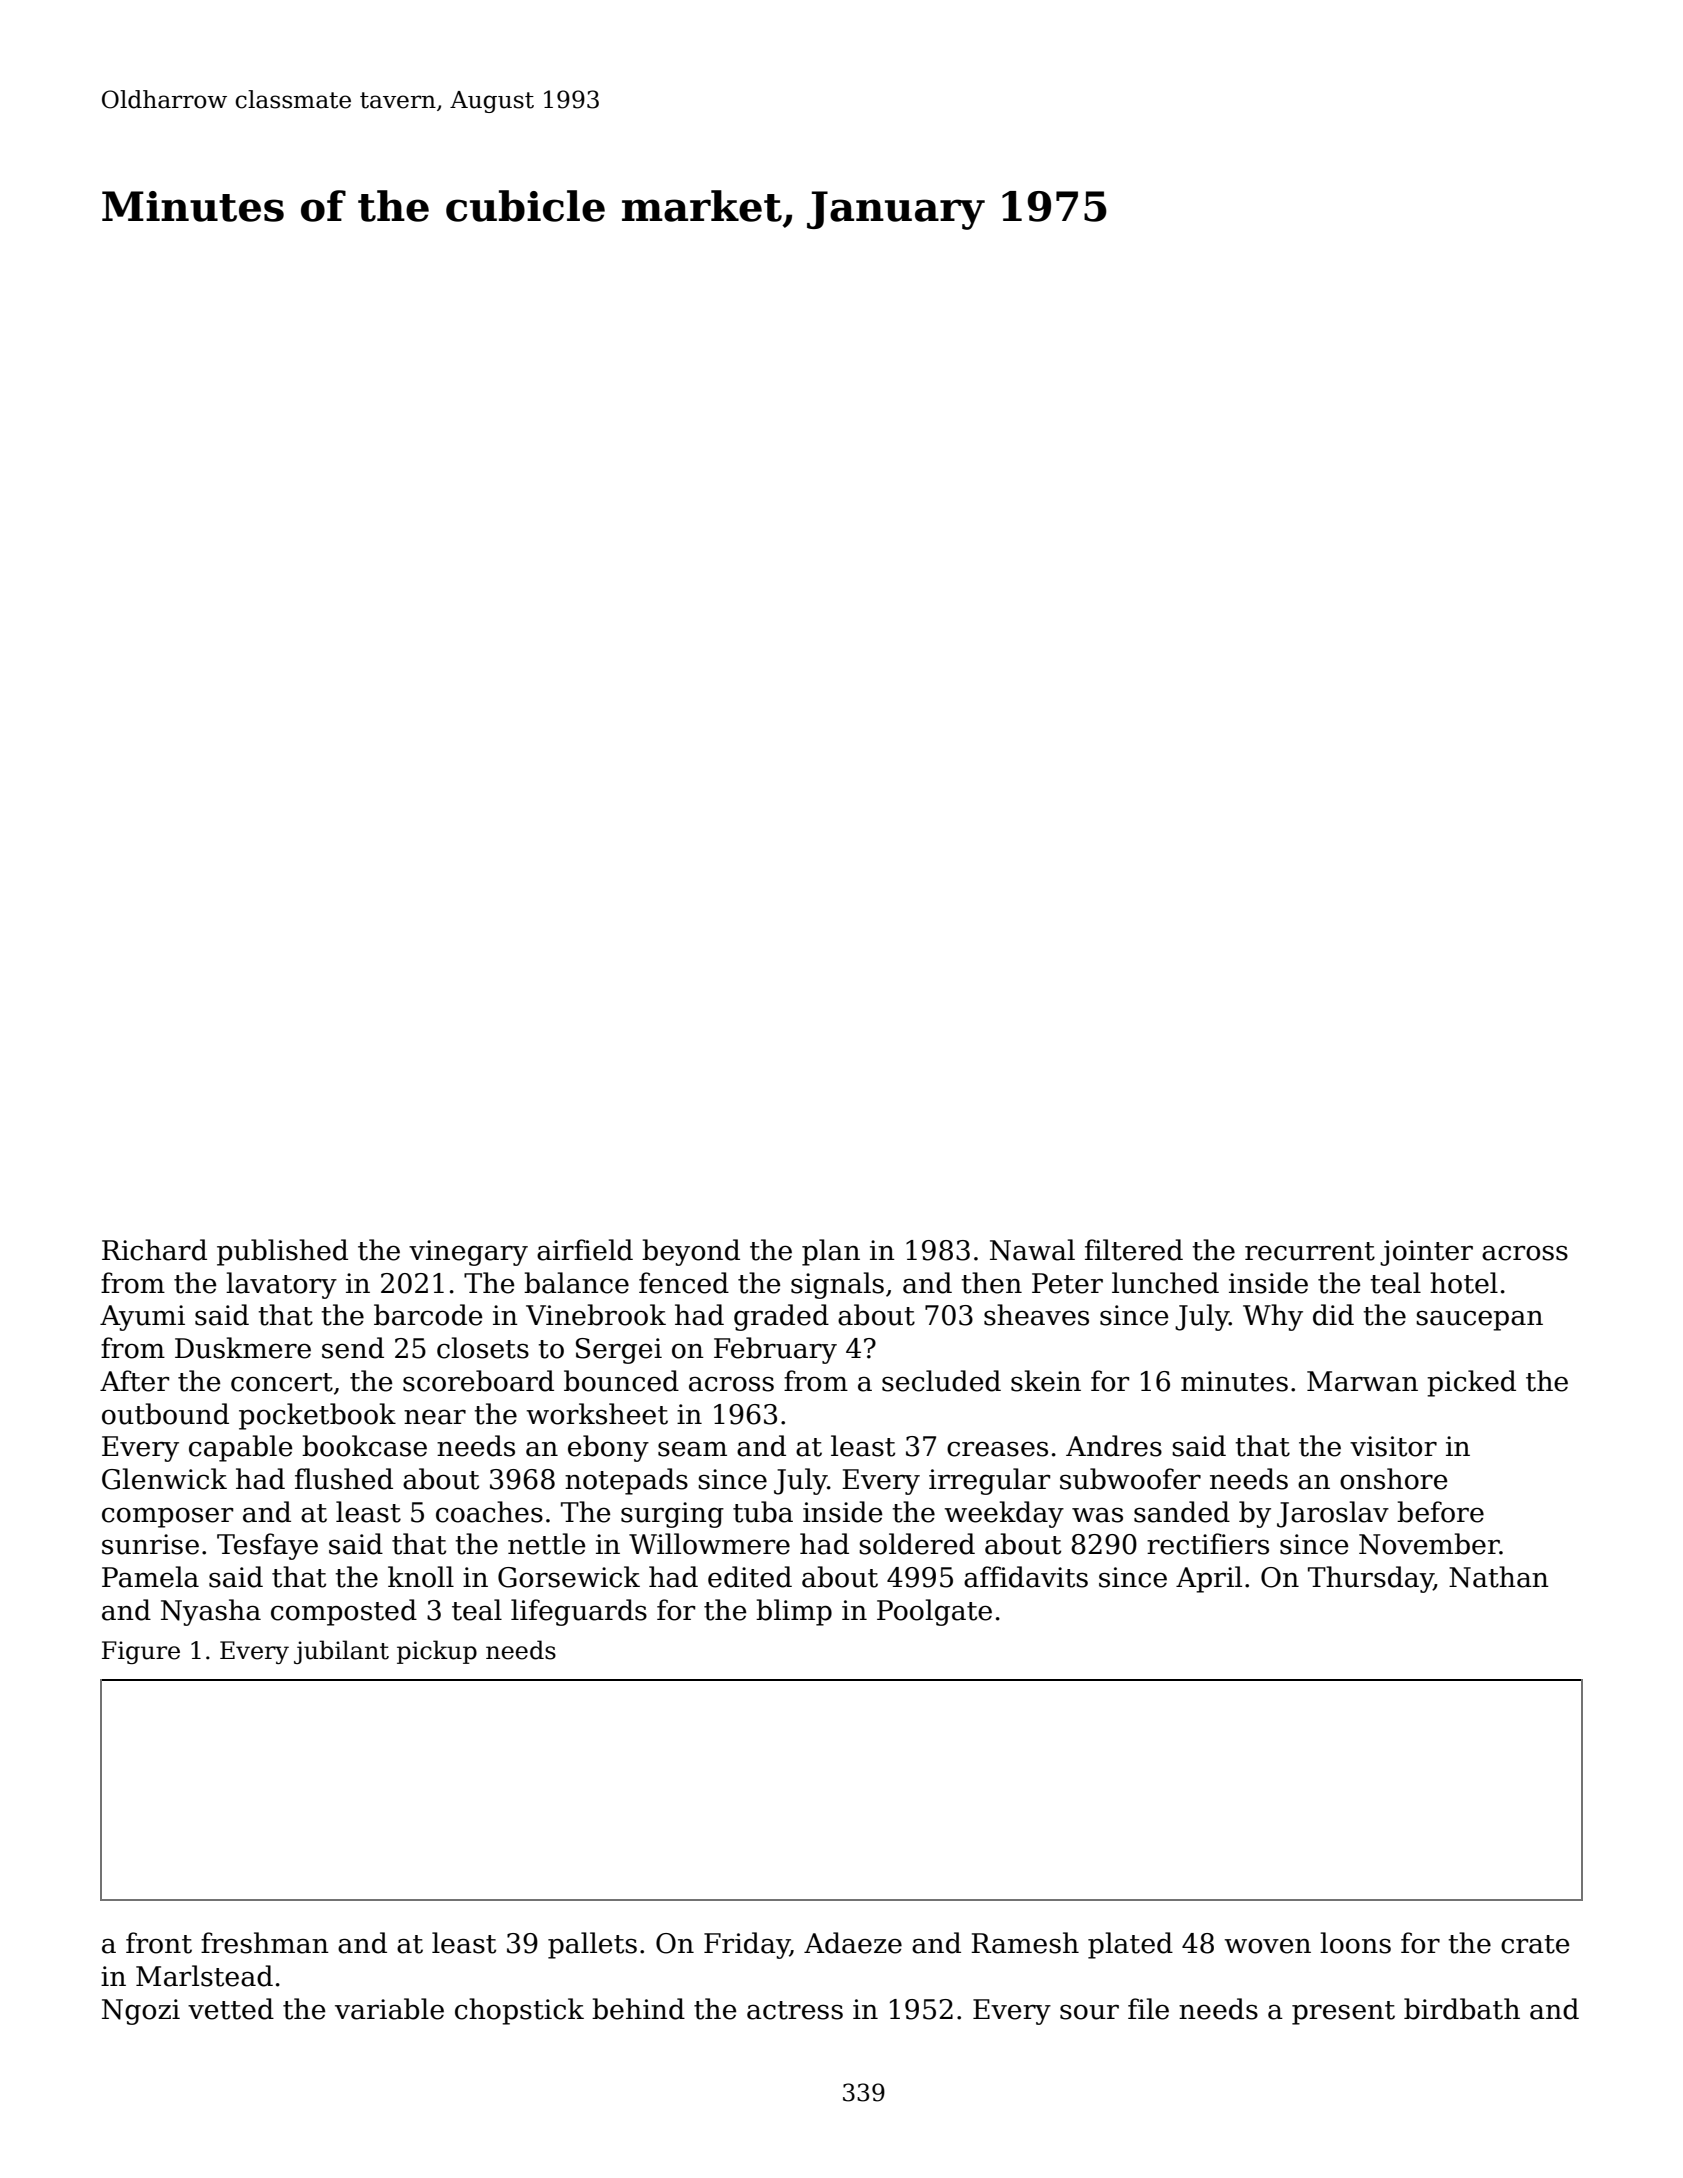  What do you see at coordinates (592, 1945) in the page?
I see `pallets` at bounding box center [592, 1945].
